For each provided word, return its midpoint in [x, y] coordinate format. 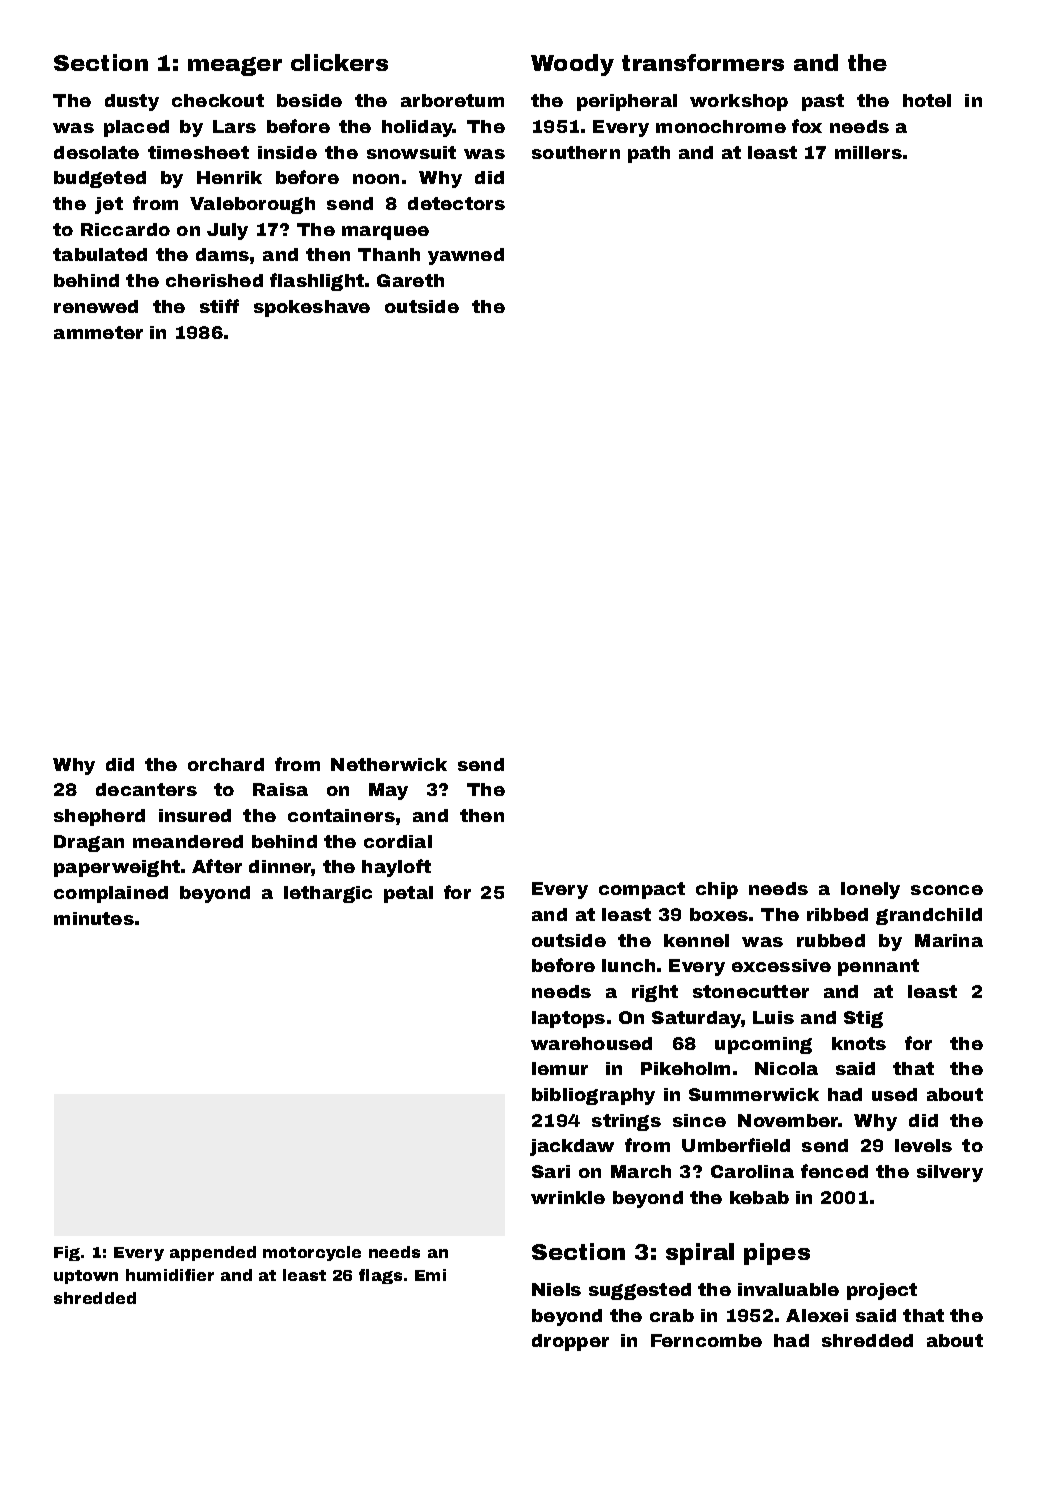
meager [235, 66]
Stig [863, 1019]
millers [868, 152]
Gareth [410, 280]
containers [341, 815]
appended [213, 1253]
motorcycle [312, 1253]
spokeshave [312, 308]
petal [408, 894]
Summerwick [754, 1094]
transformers [703, 62]
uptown [86, 1277]
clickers [339, 62]
